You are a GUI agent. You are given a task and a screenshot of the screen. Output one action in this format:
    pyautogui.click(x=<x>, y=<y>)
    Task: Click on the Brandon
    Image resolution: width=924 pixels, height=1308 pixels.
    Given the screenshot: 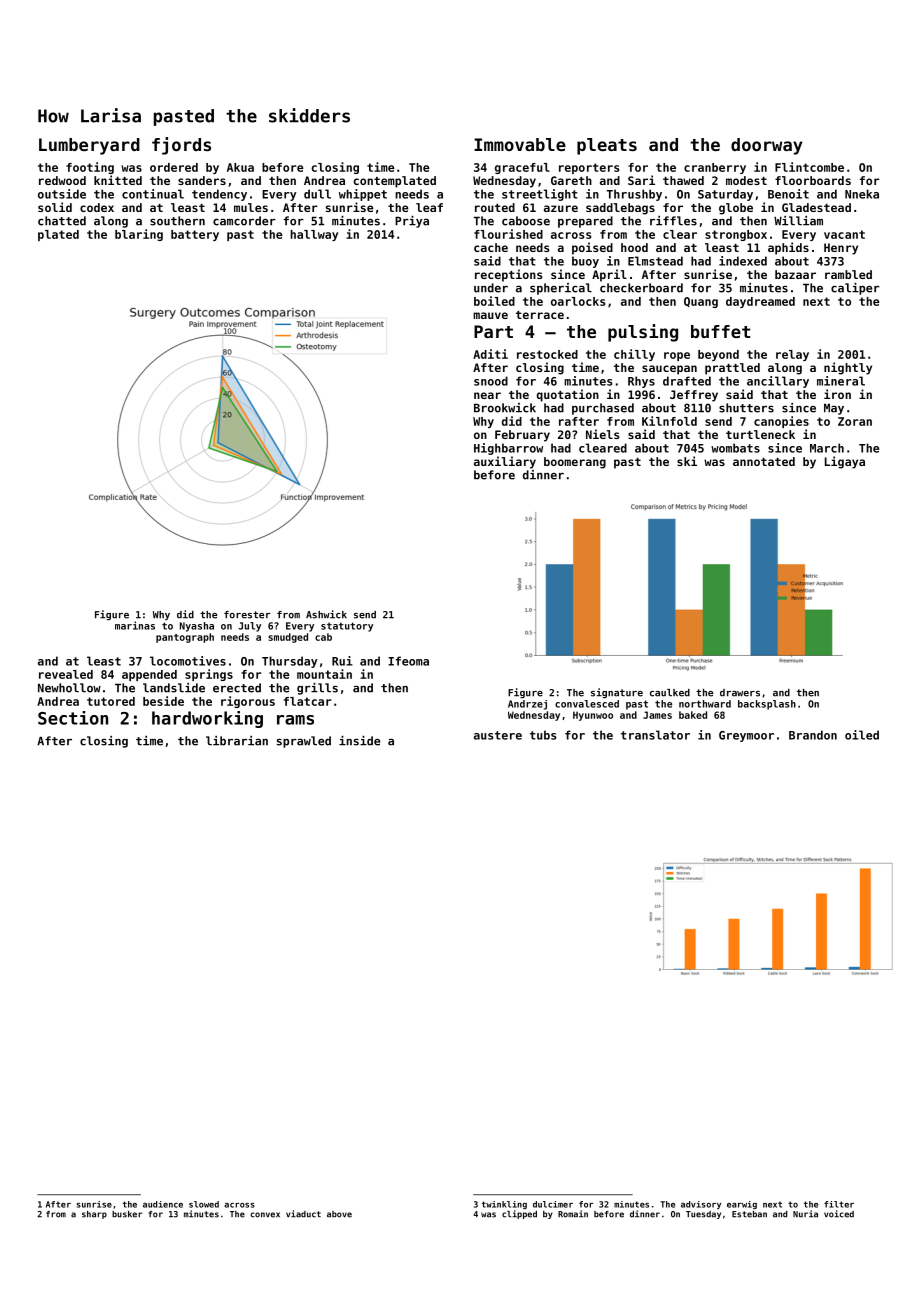 What is the action you would take?
    pyautogui.click(x=813, y=735)
